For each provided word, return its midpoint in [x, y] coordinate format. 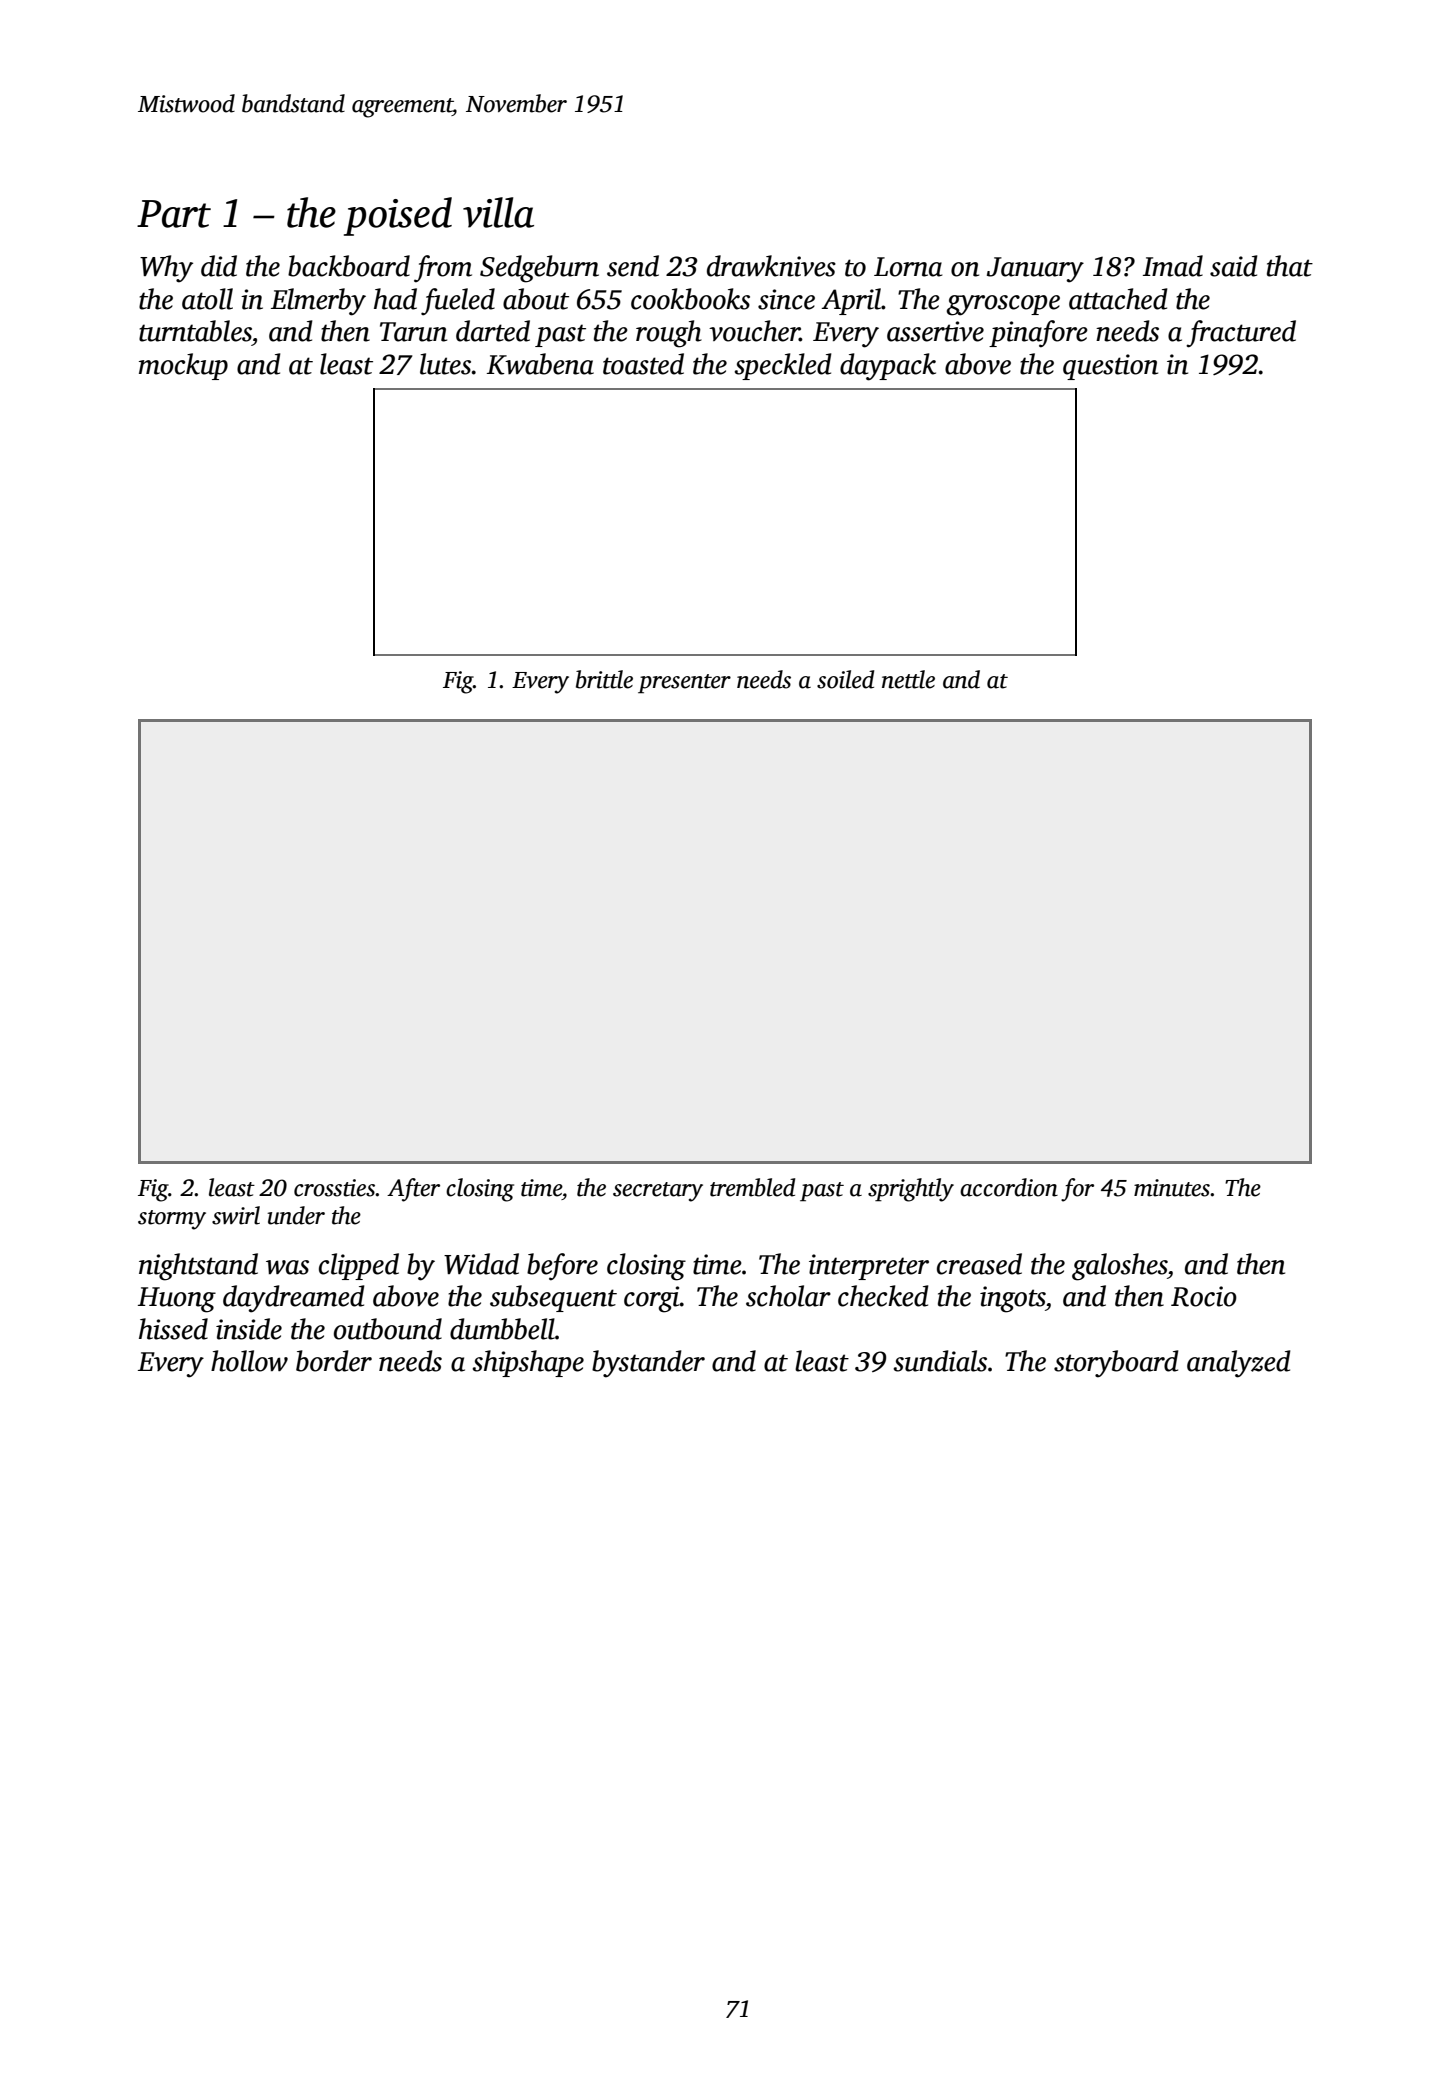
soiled [845, 679]
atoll [207, 299]
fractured [1241, 334]
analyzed [1239, 1364]
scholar [788, 1296]
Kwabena [540, 364]
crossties [335, 1188]
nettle [908, 679]
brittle [604, 679]
